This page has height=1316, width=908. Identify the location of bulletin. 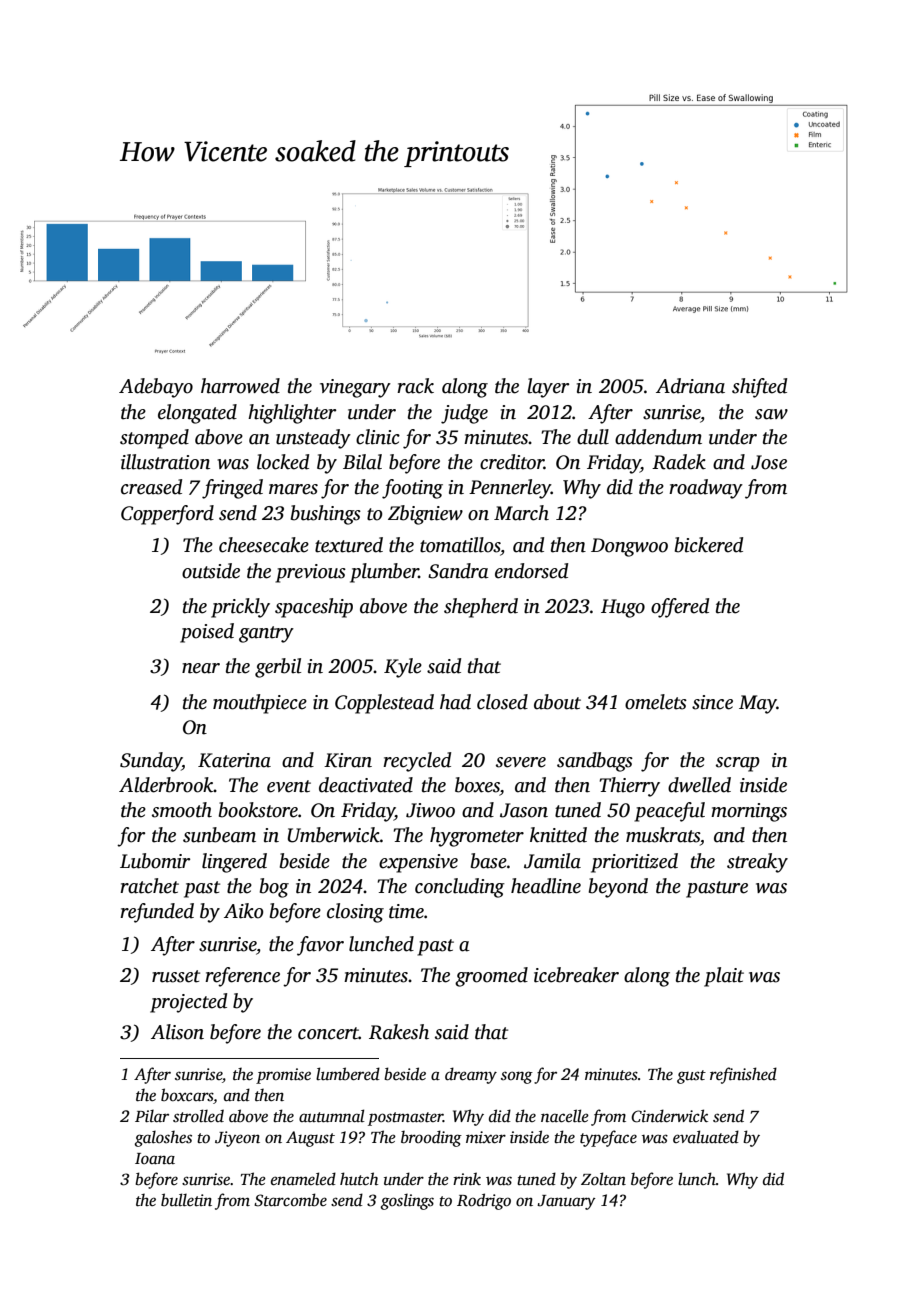
(186, 1200).
